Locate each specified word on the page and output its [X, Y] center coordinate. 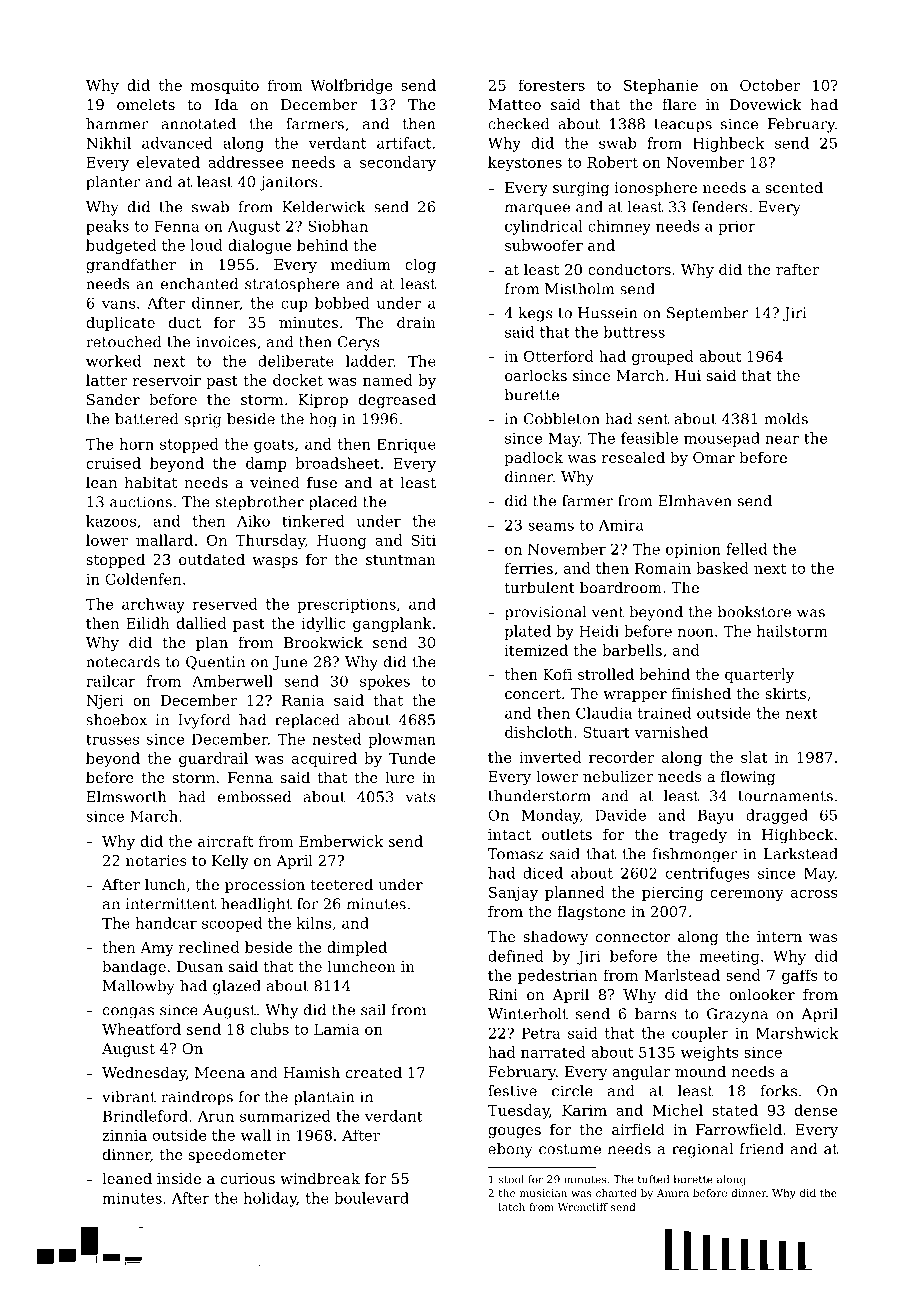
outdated [212, 559]
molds [786, 419]
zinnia [124, 1135]
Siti [424, 540]
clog [420, 265]
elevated [168, 162]
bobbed [342, 303]
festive [512, 1091]
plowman [402, 740]
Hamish [311, 1072]
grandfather [131, 265]
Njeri [105, 702]
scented [794, 187]
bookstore [754, 612]
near [782, 439]
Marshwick [797, 1033]
